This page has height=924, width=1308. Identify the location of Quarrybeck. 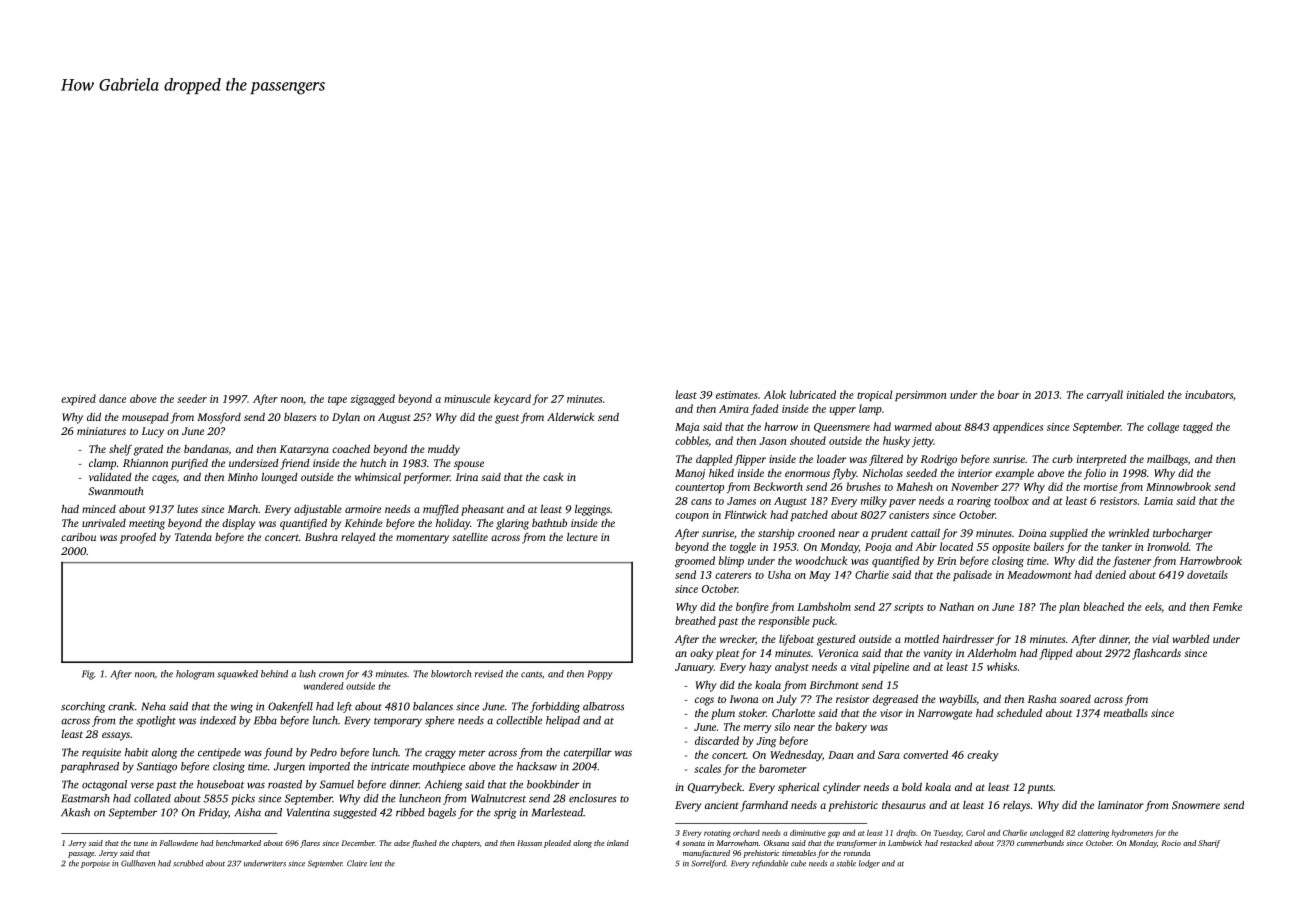
(715, 788).
